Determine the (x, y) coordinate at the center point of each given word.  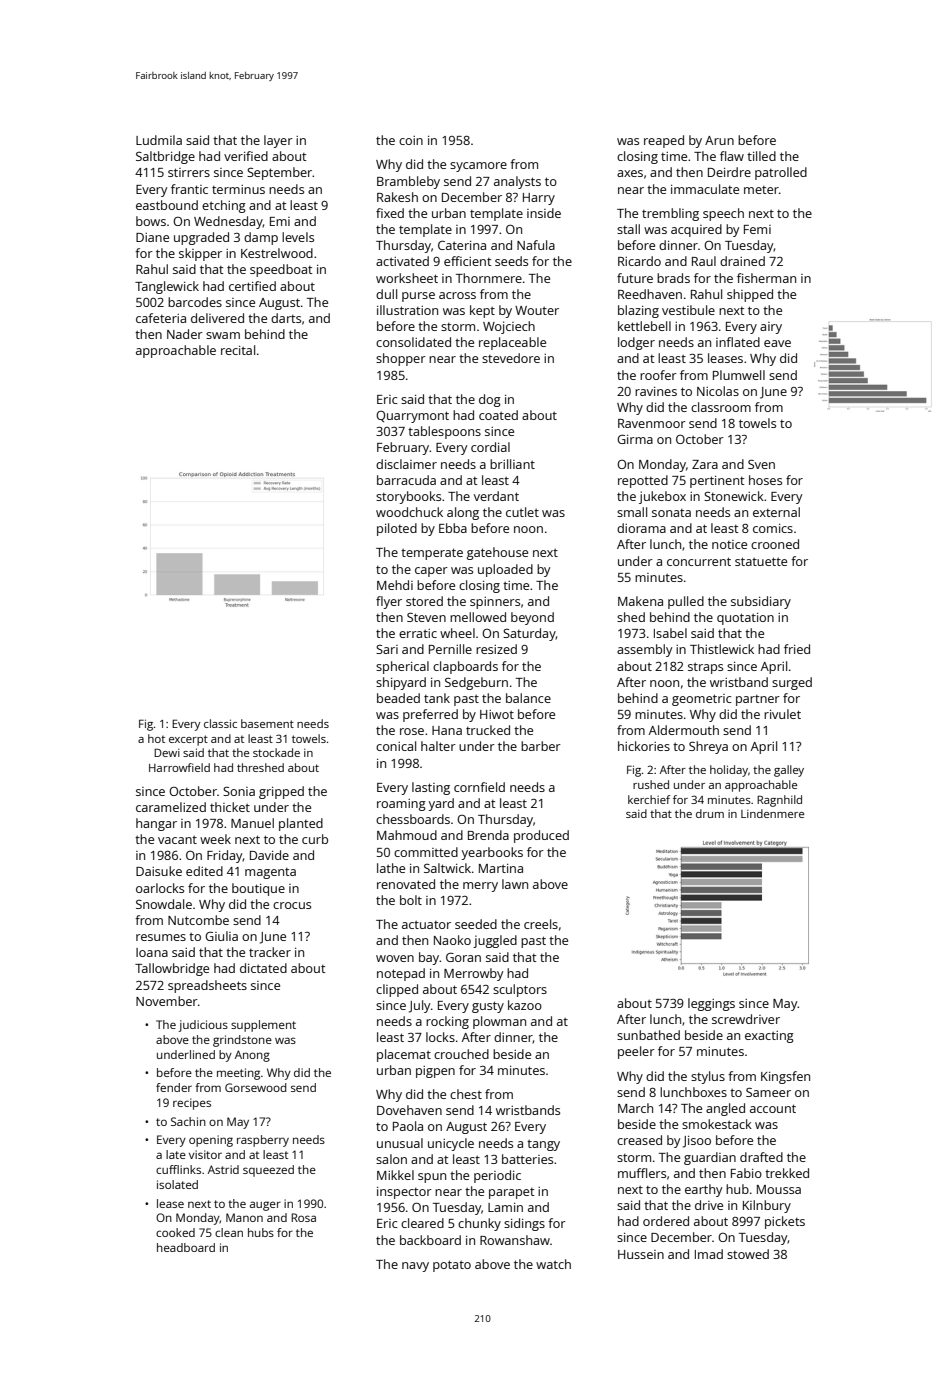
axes (630, 173)
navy (415, 1267)
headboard (186, 1247)
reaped (664, 141)
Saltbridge (165, 157)
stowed (748, 1254)
